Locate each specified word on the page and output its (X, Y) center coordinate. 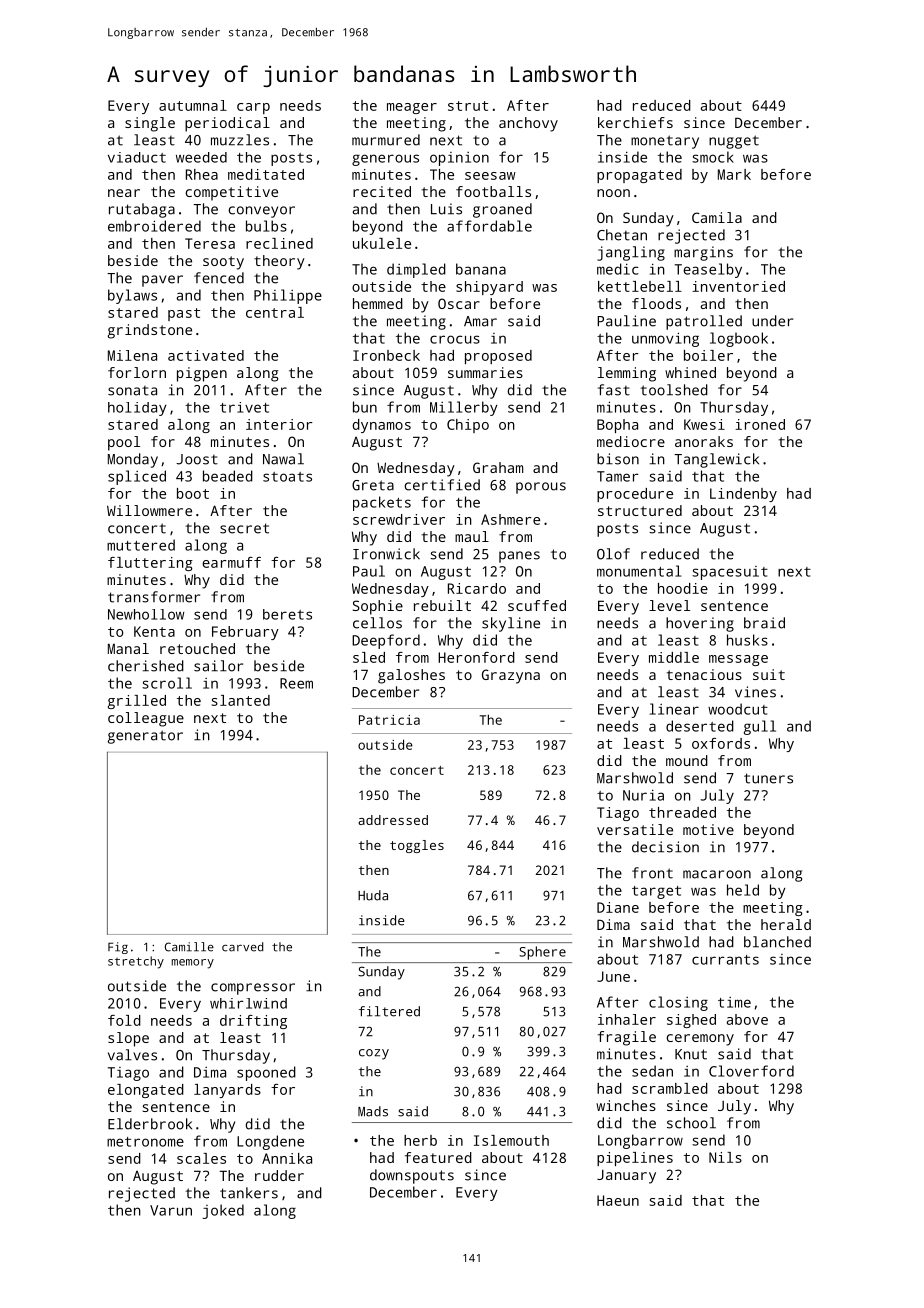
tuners (768, 778)
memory (193, 964)
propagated (639, 176)
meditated (266, 174)
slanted (241, 700)
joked (223, 1211)
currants (725, 960)
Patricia (389, 720)
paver (162, 281)
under (772, 321)
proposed (498, 357)
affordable (489, 226)
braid (764, 623)
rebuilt (442, 605)
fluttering (150, 564)
